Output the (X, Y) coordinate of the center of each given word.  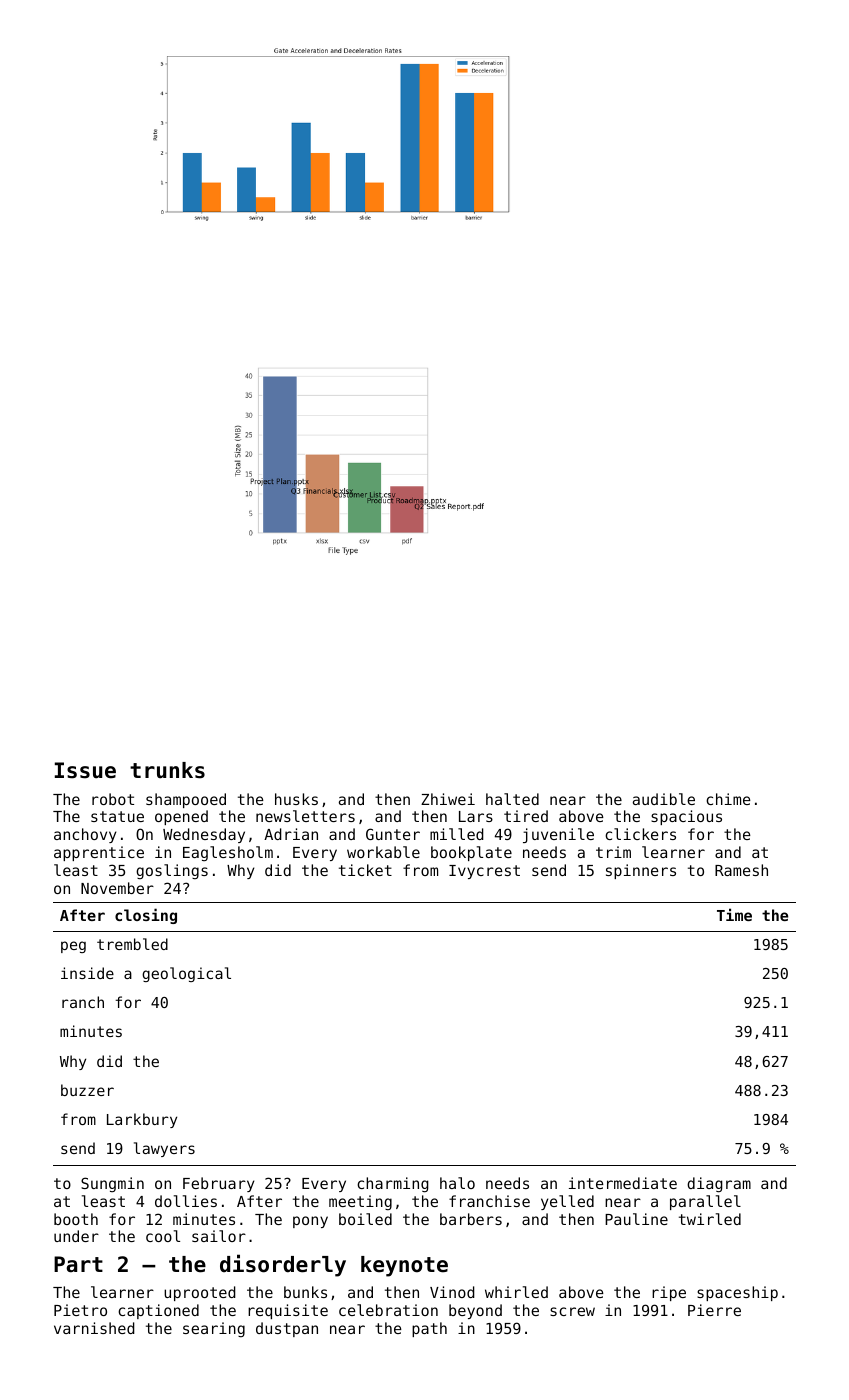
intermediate (623, 1183)
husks (296, 799)
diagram (719, 1185)
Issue (85, 770)
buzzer (87, 1090)
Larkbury (142, 1120)
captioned (158, 1311)
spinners (641, 871)
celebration (388, 1310)
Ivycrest (484, 872)
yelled (567, 1202)
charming (393, 1185)
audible (664, 799)
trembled (132, 944)
